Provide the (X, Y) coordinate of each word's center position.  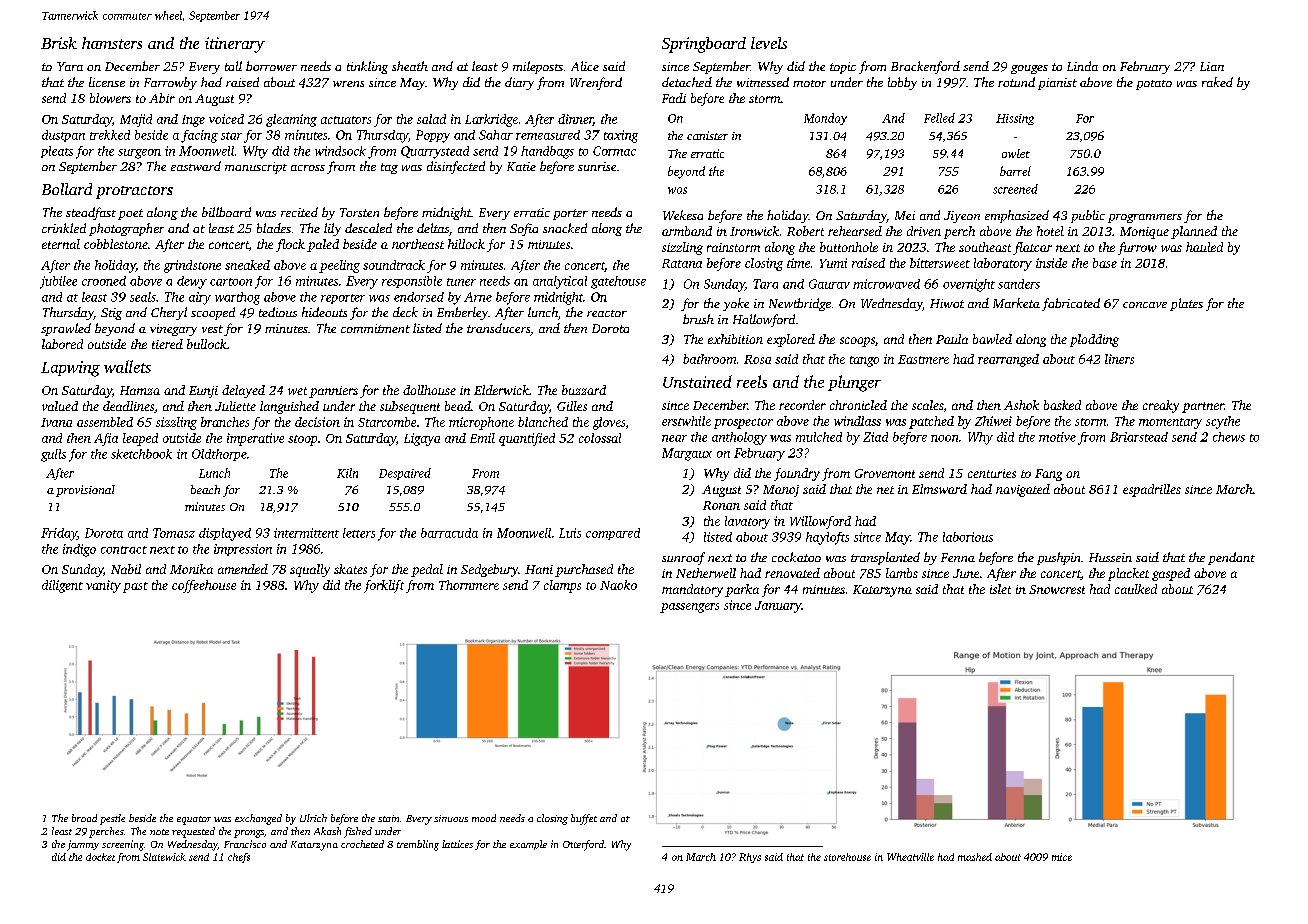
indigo (79, 550)
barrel (1015, 171)
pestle (112, 819)
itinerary (235, 45)
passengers (689, 608)
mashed (975, 857)
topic (843, 68)
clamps (562, 586)
